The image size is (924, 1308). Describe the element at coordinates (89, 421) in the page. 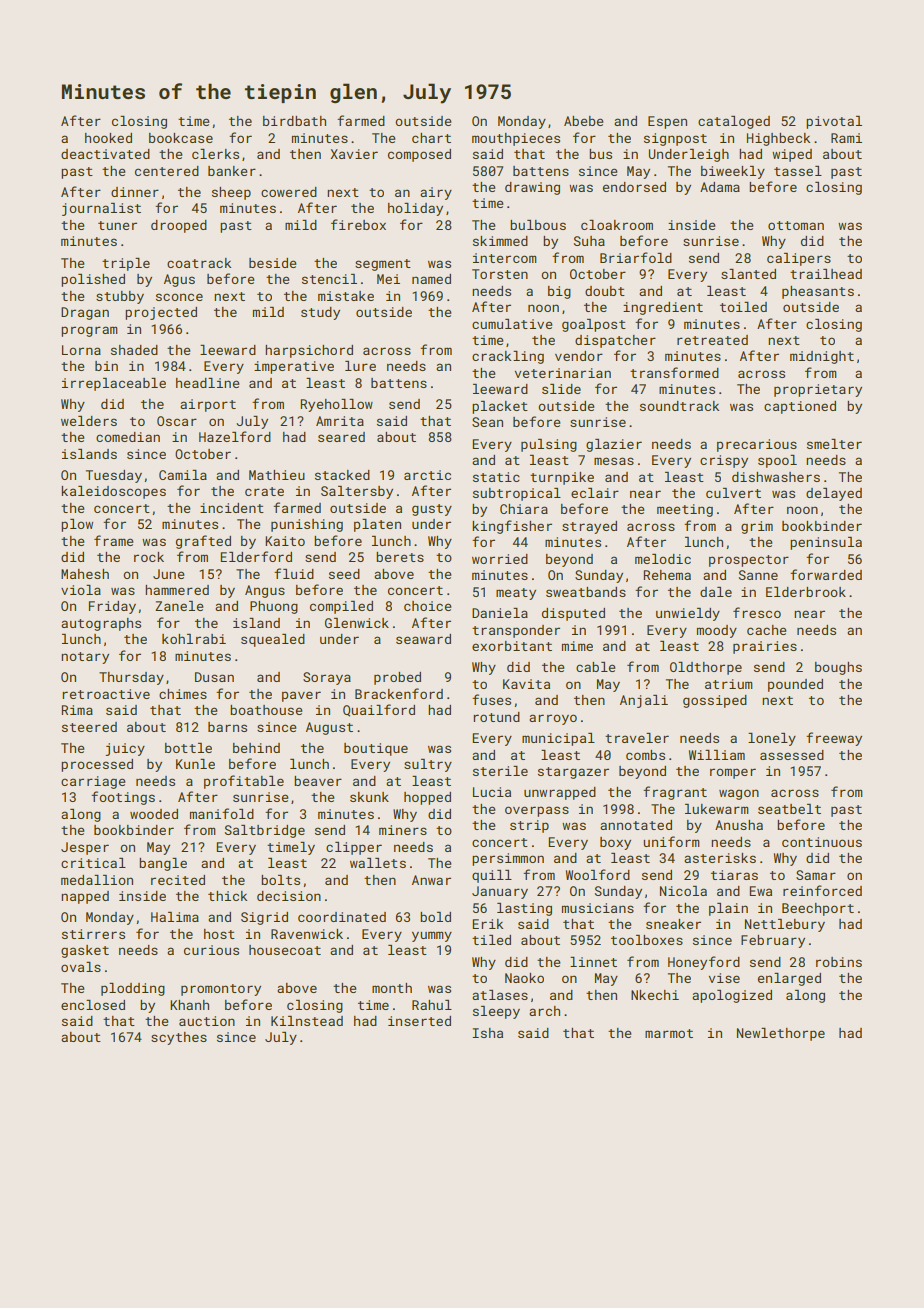

I see `welders` at that location.
